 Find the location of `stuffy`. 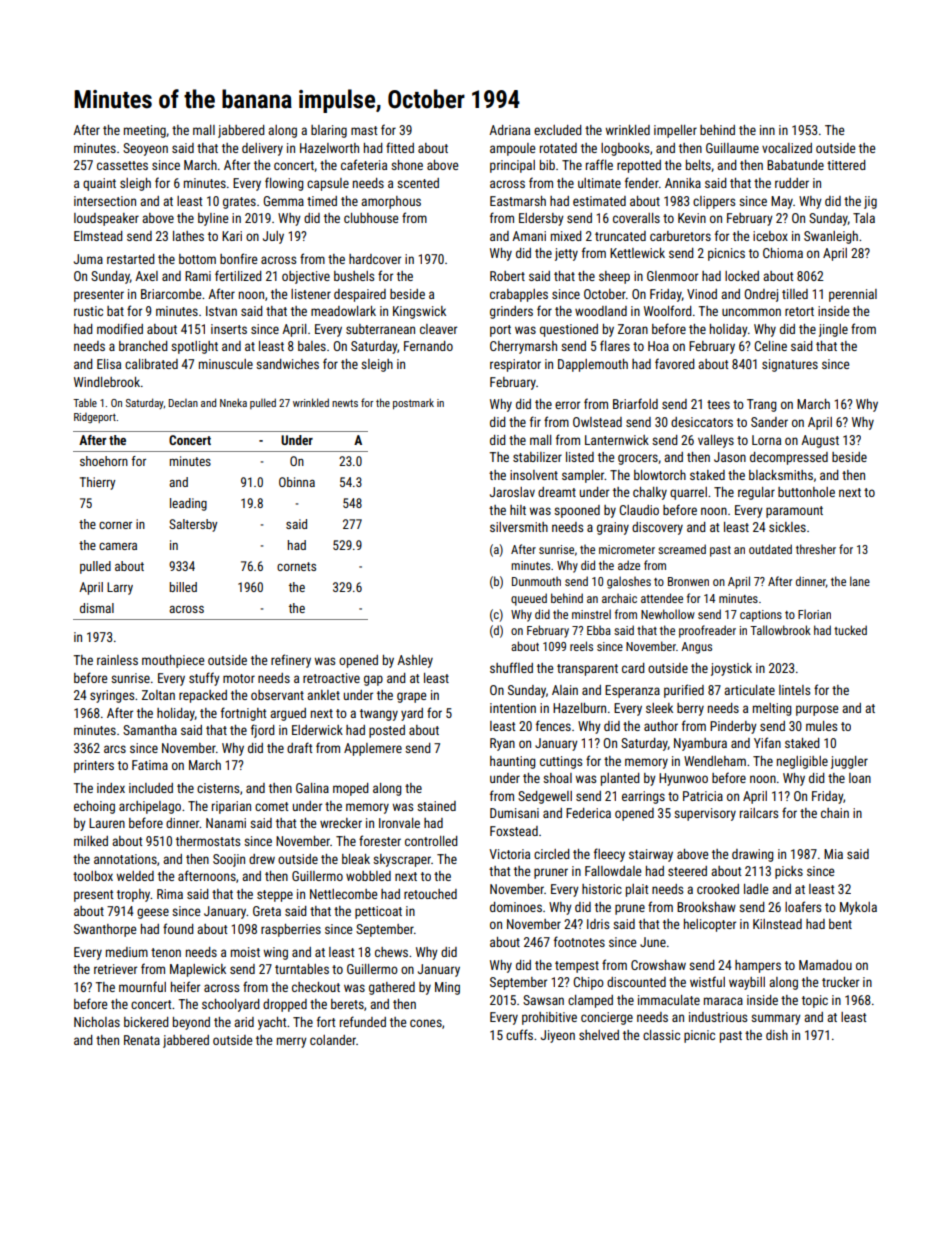

stuffy is located at coordinates (204, 679).
